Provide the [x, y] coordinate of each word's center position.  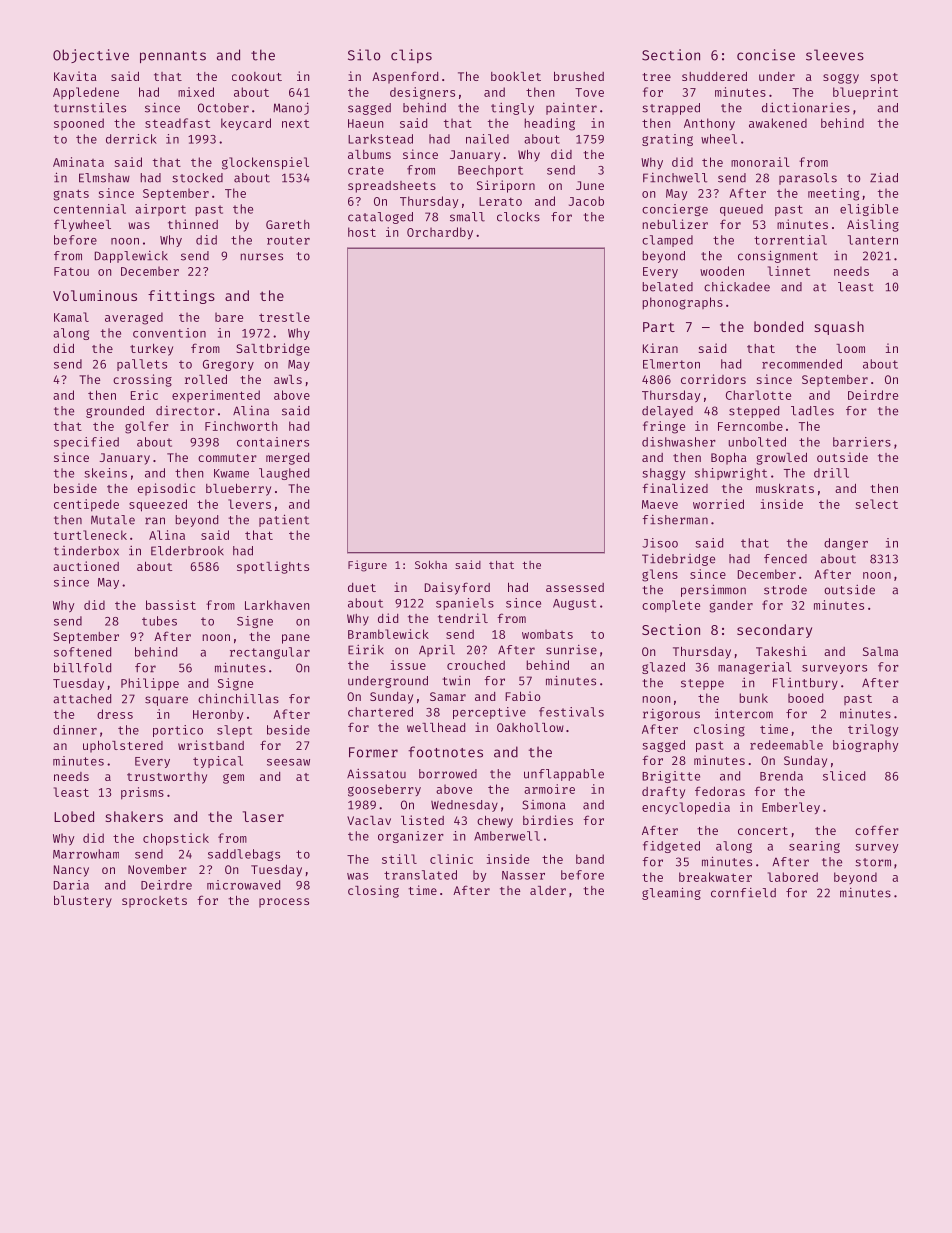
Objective [91, 56]
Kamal [71, 317]
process [284, 903]
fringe [664, 427]
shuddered [714, 76]
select [877, 504]
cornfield [743, 893]
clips [411, 56]
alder [548, 890]
